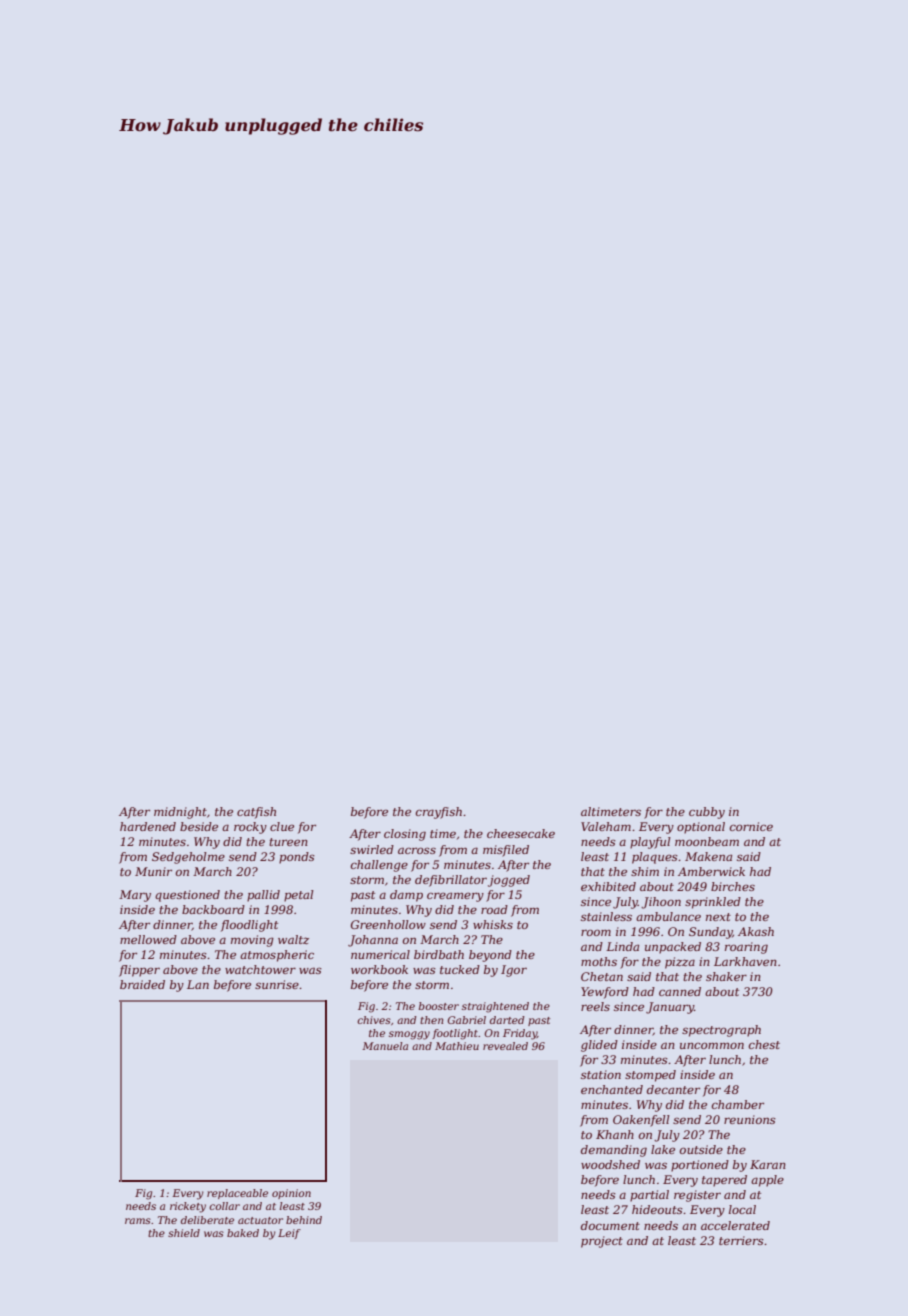 The height and width of the document is (1316, 908). What do you see at coordinates (596, 932) in the document?
I see `room` at bounding box center [596, 932].
